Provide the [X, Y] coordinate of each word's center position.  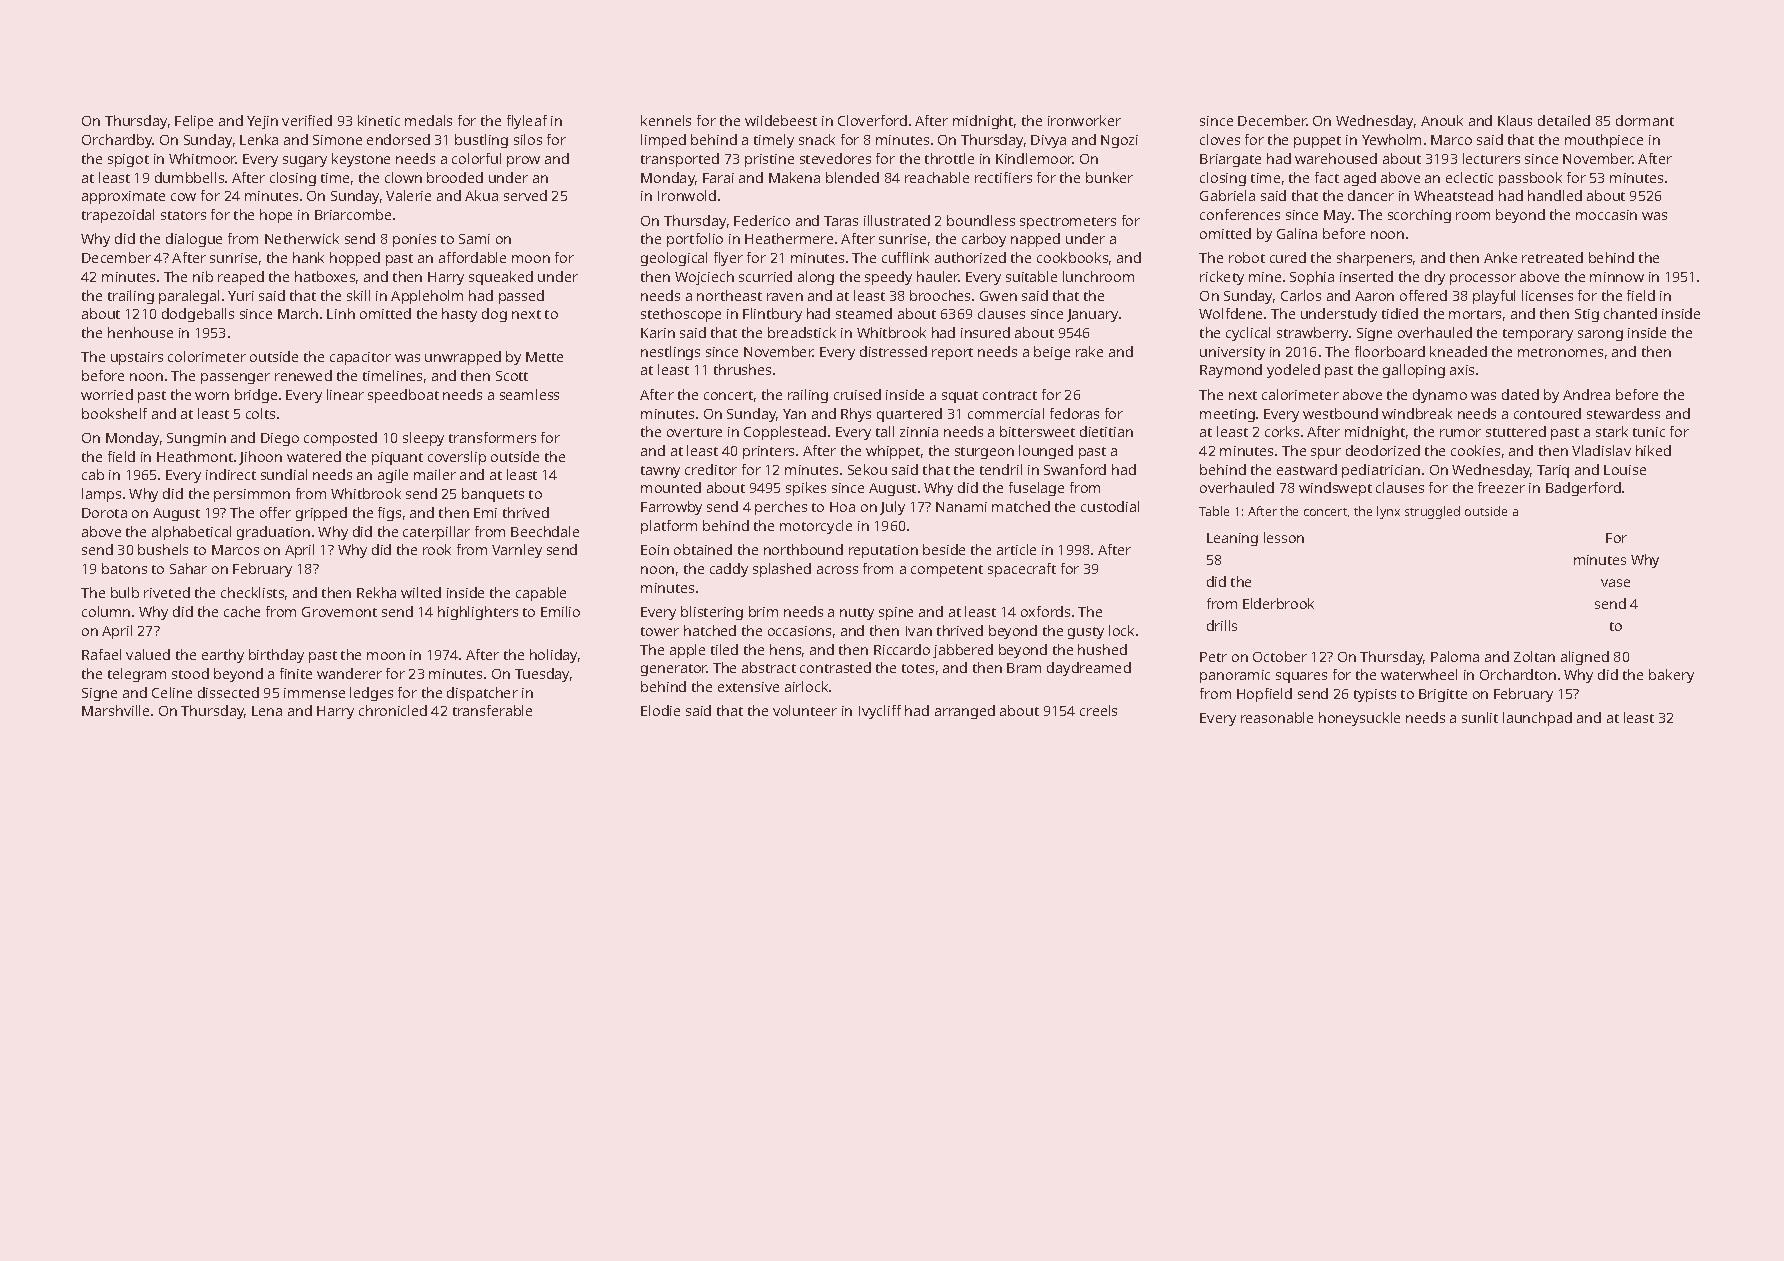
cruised [857, 394]
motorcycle [816, 527]
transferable [492, 710]
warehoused [1336, 158]
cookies [1475, 450]
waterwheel [1419, 674]
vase [1615, 583]
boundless [981, 220]
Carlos [1301, 295]
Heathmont [195, 456]
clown [403, 177]
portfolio [695, 240]
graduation [273, 533]
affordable [472, 257]
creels [1098, 710]
